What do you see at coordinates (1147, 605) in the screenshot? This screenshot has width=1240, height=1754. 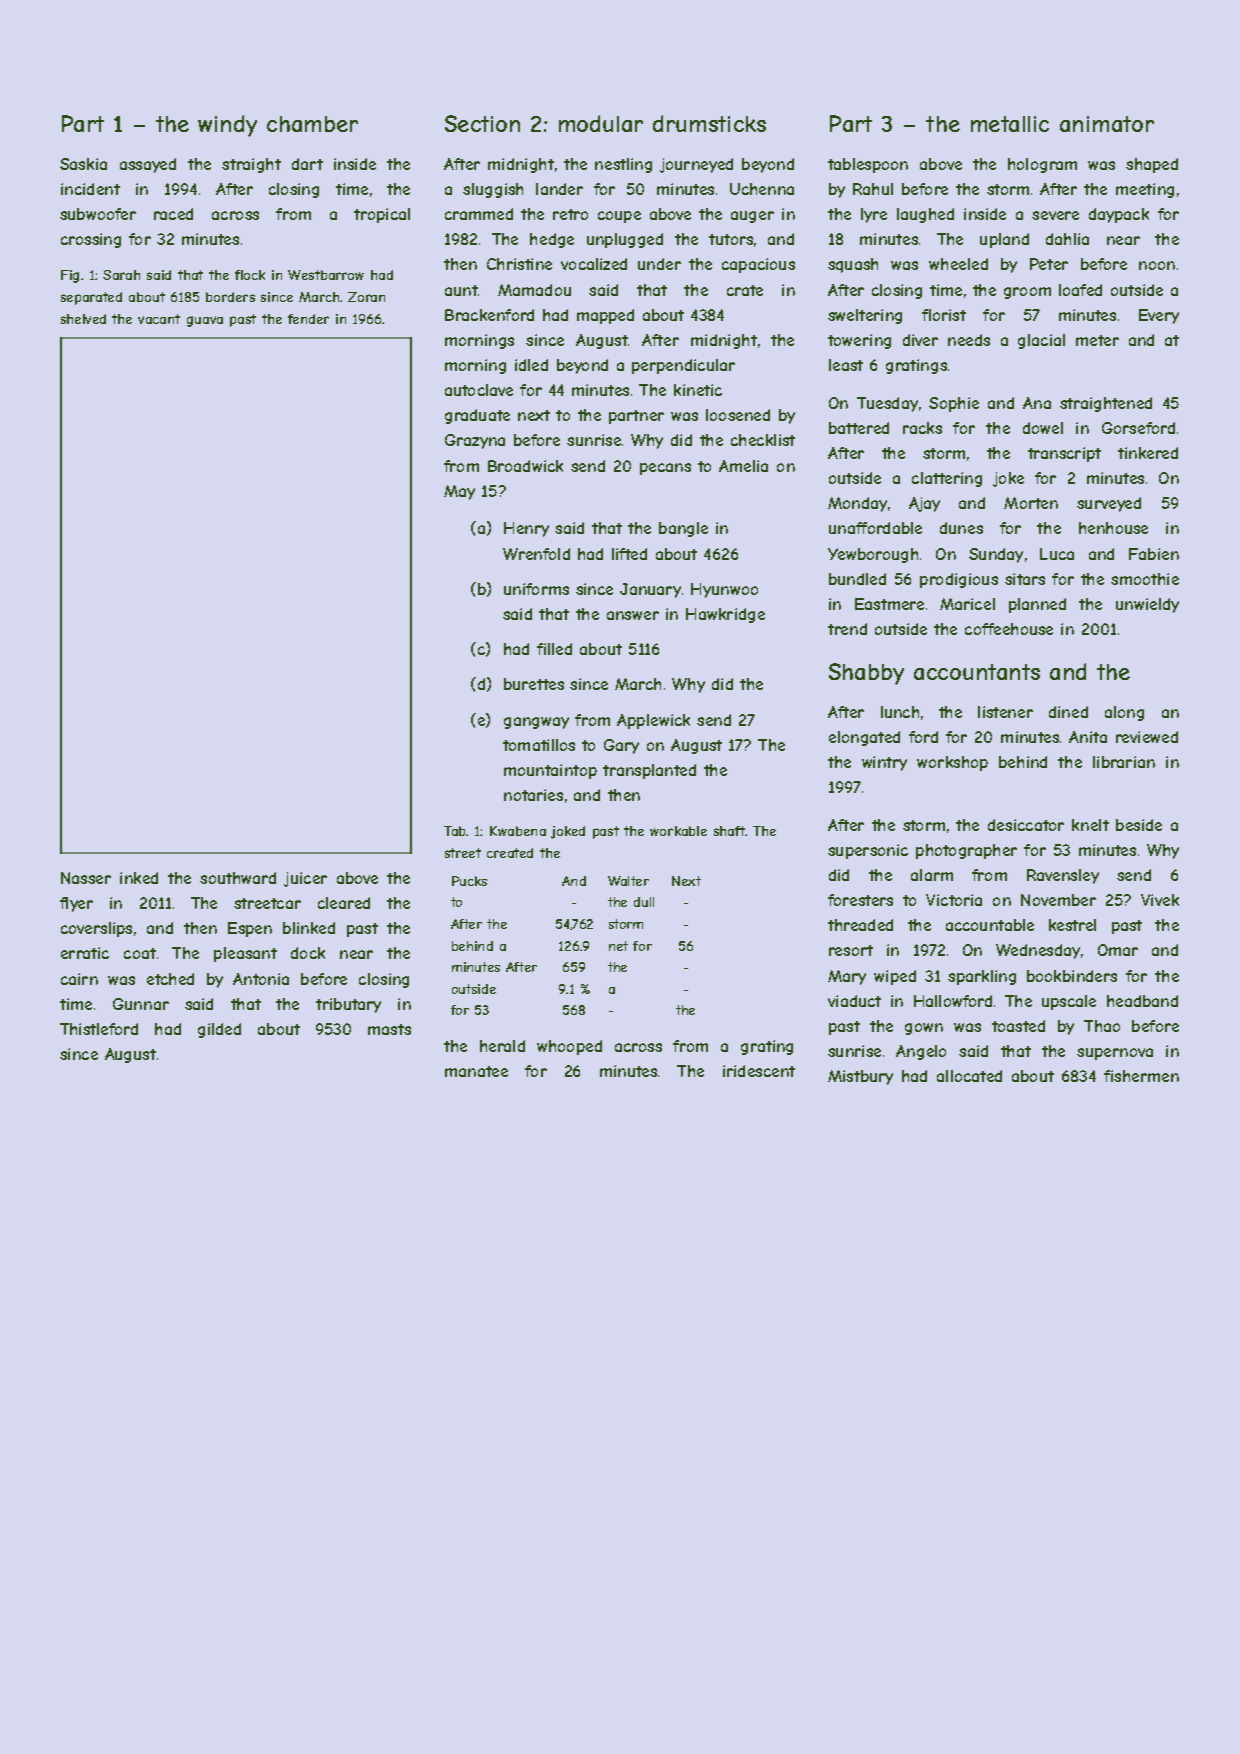 I see `unwieldy` at bounding box center [1147, 605].
